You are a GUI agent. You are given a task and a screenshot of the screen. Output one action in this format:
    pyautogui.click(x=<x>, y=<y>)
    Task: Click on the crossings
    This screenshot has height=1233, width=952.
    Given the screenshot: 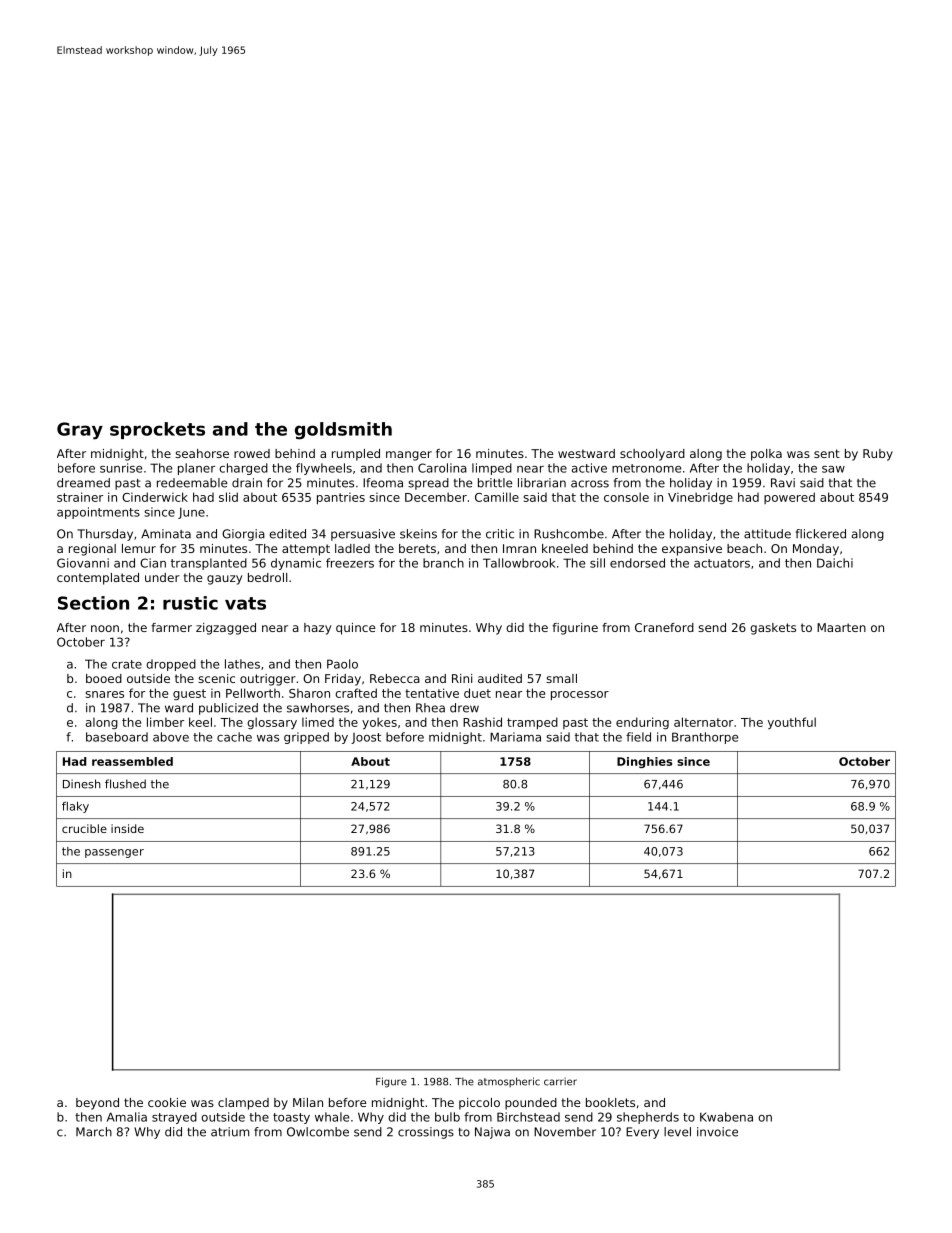 What is the action you would take?
    pyautogui.click(x=426, y=1133)
